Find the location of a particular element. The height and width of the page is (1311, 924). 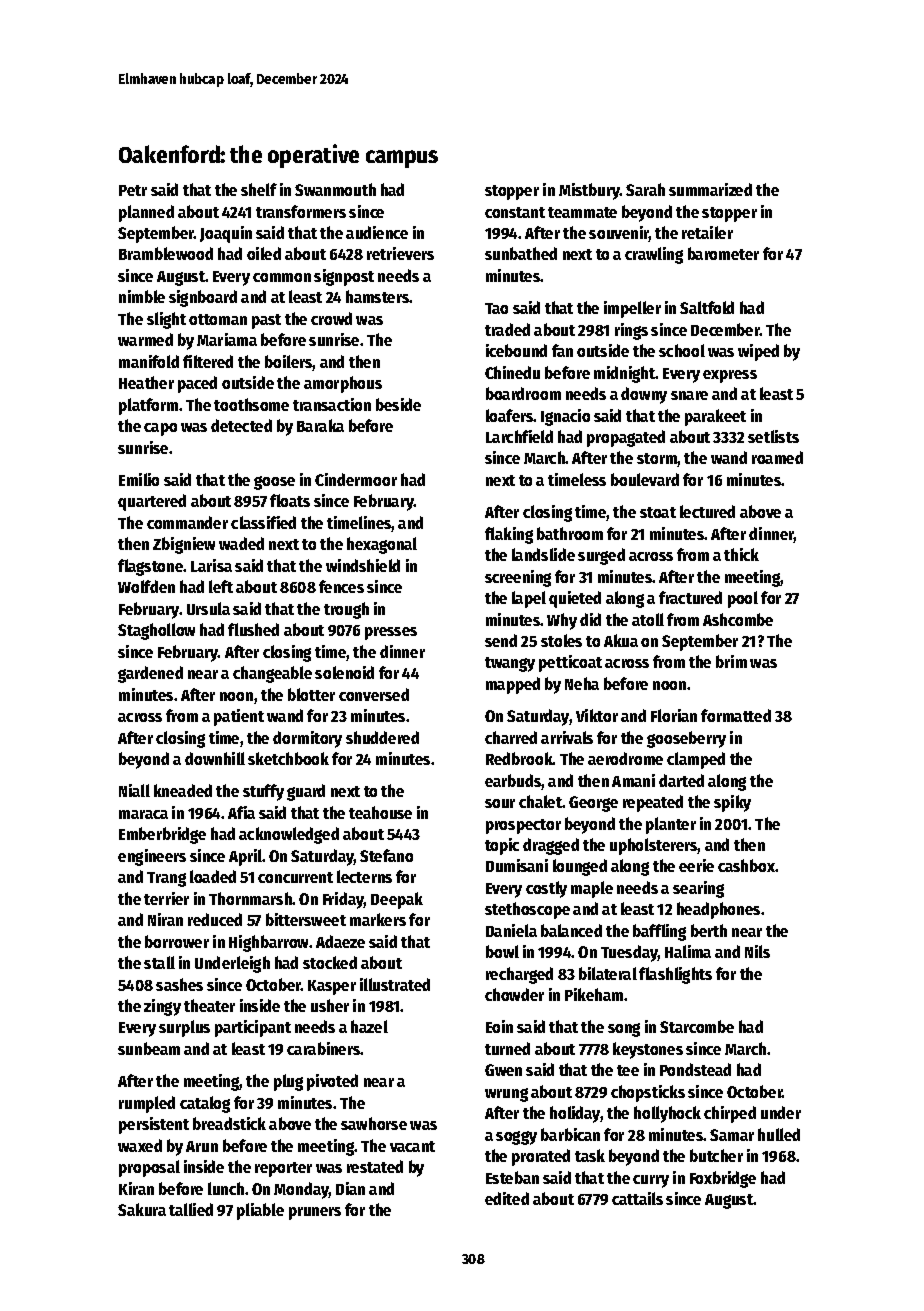

gardened is located at coordinates (150, 674).
